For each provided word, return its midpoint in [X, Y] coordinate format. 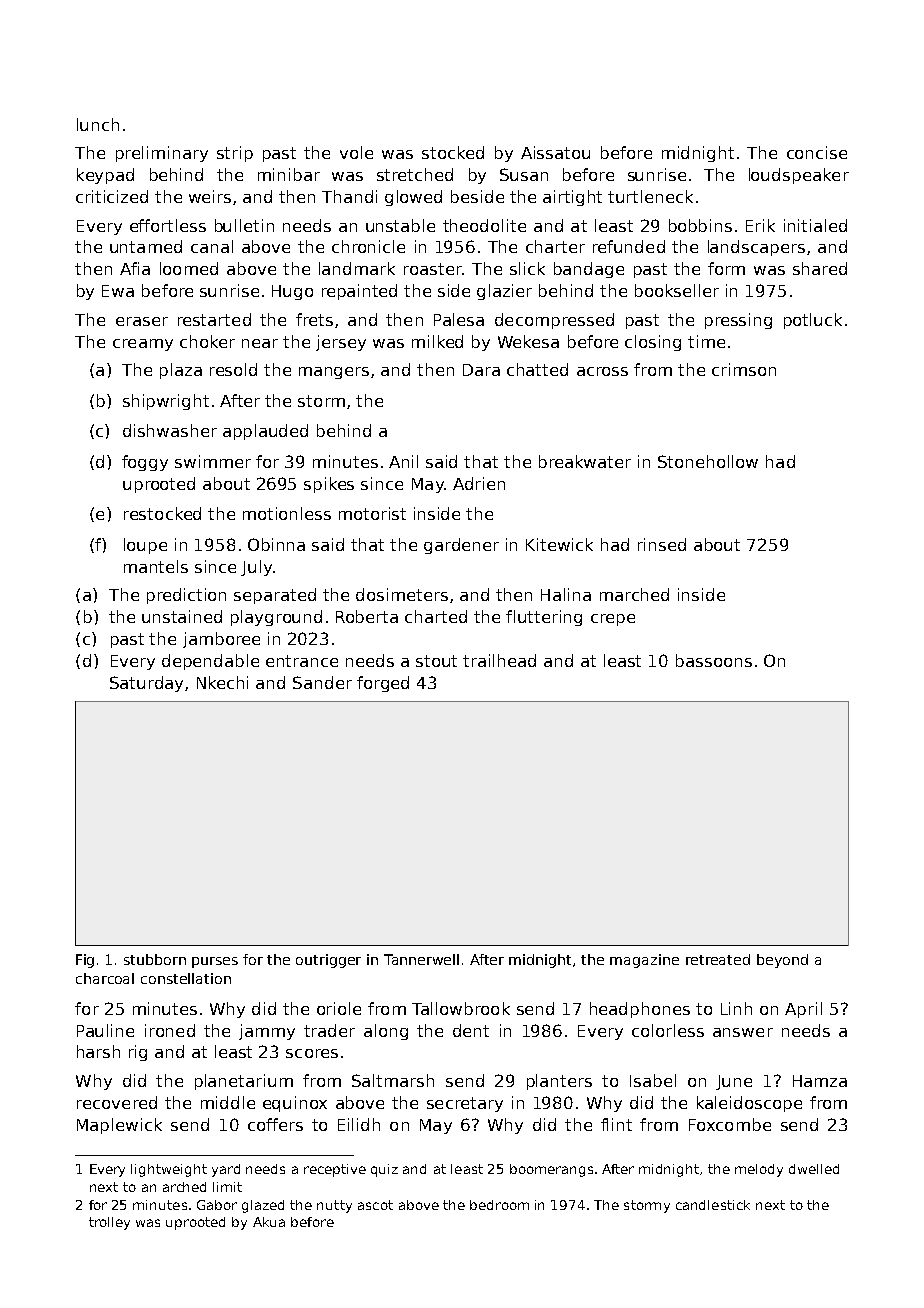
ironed [170, 1030]
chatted [537, 369]
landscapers [756, 248]
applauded [265, 432]
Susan [524, 174]
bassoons [714, 660]
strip [235, 154]
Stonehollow [708, 461]
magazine [644, 961]
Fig [85, 961]
